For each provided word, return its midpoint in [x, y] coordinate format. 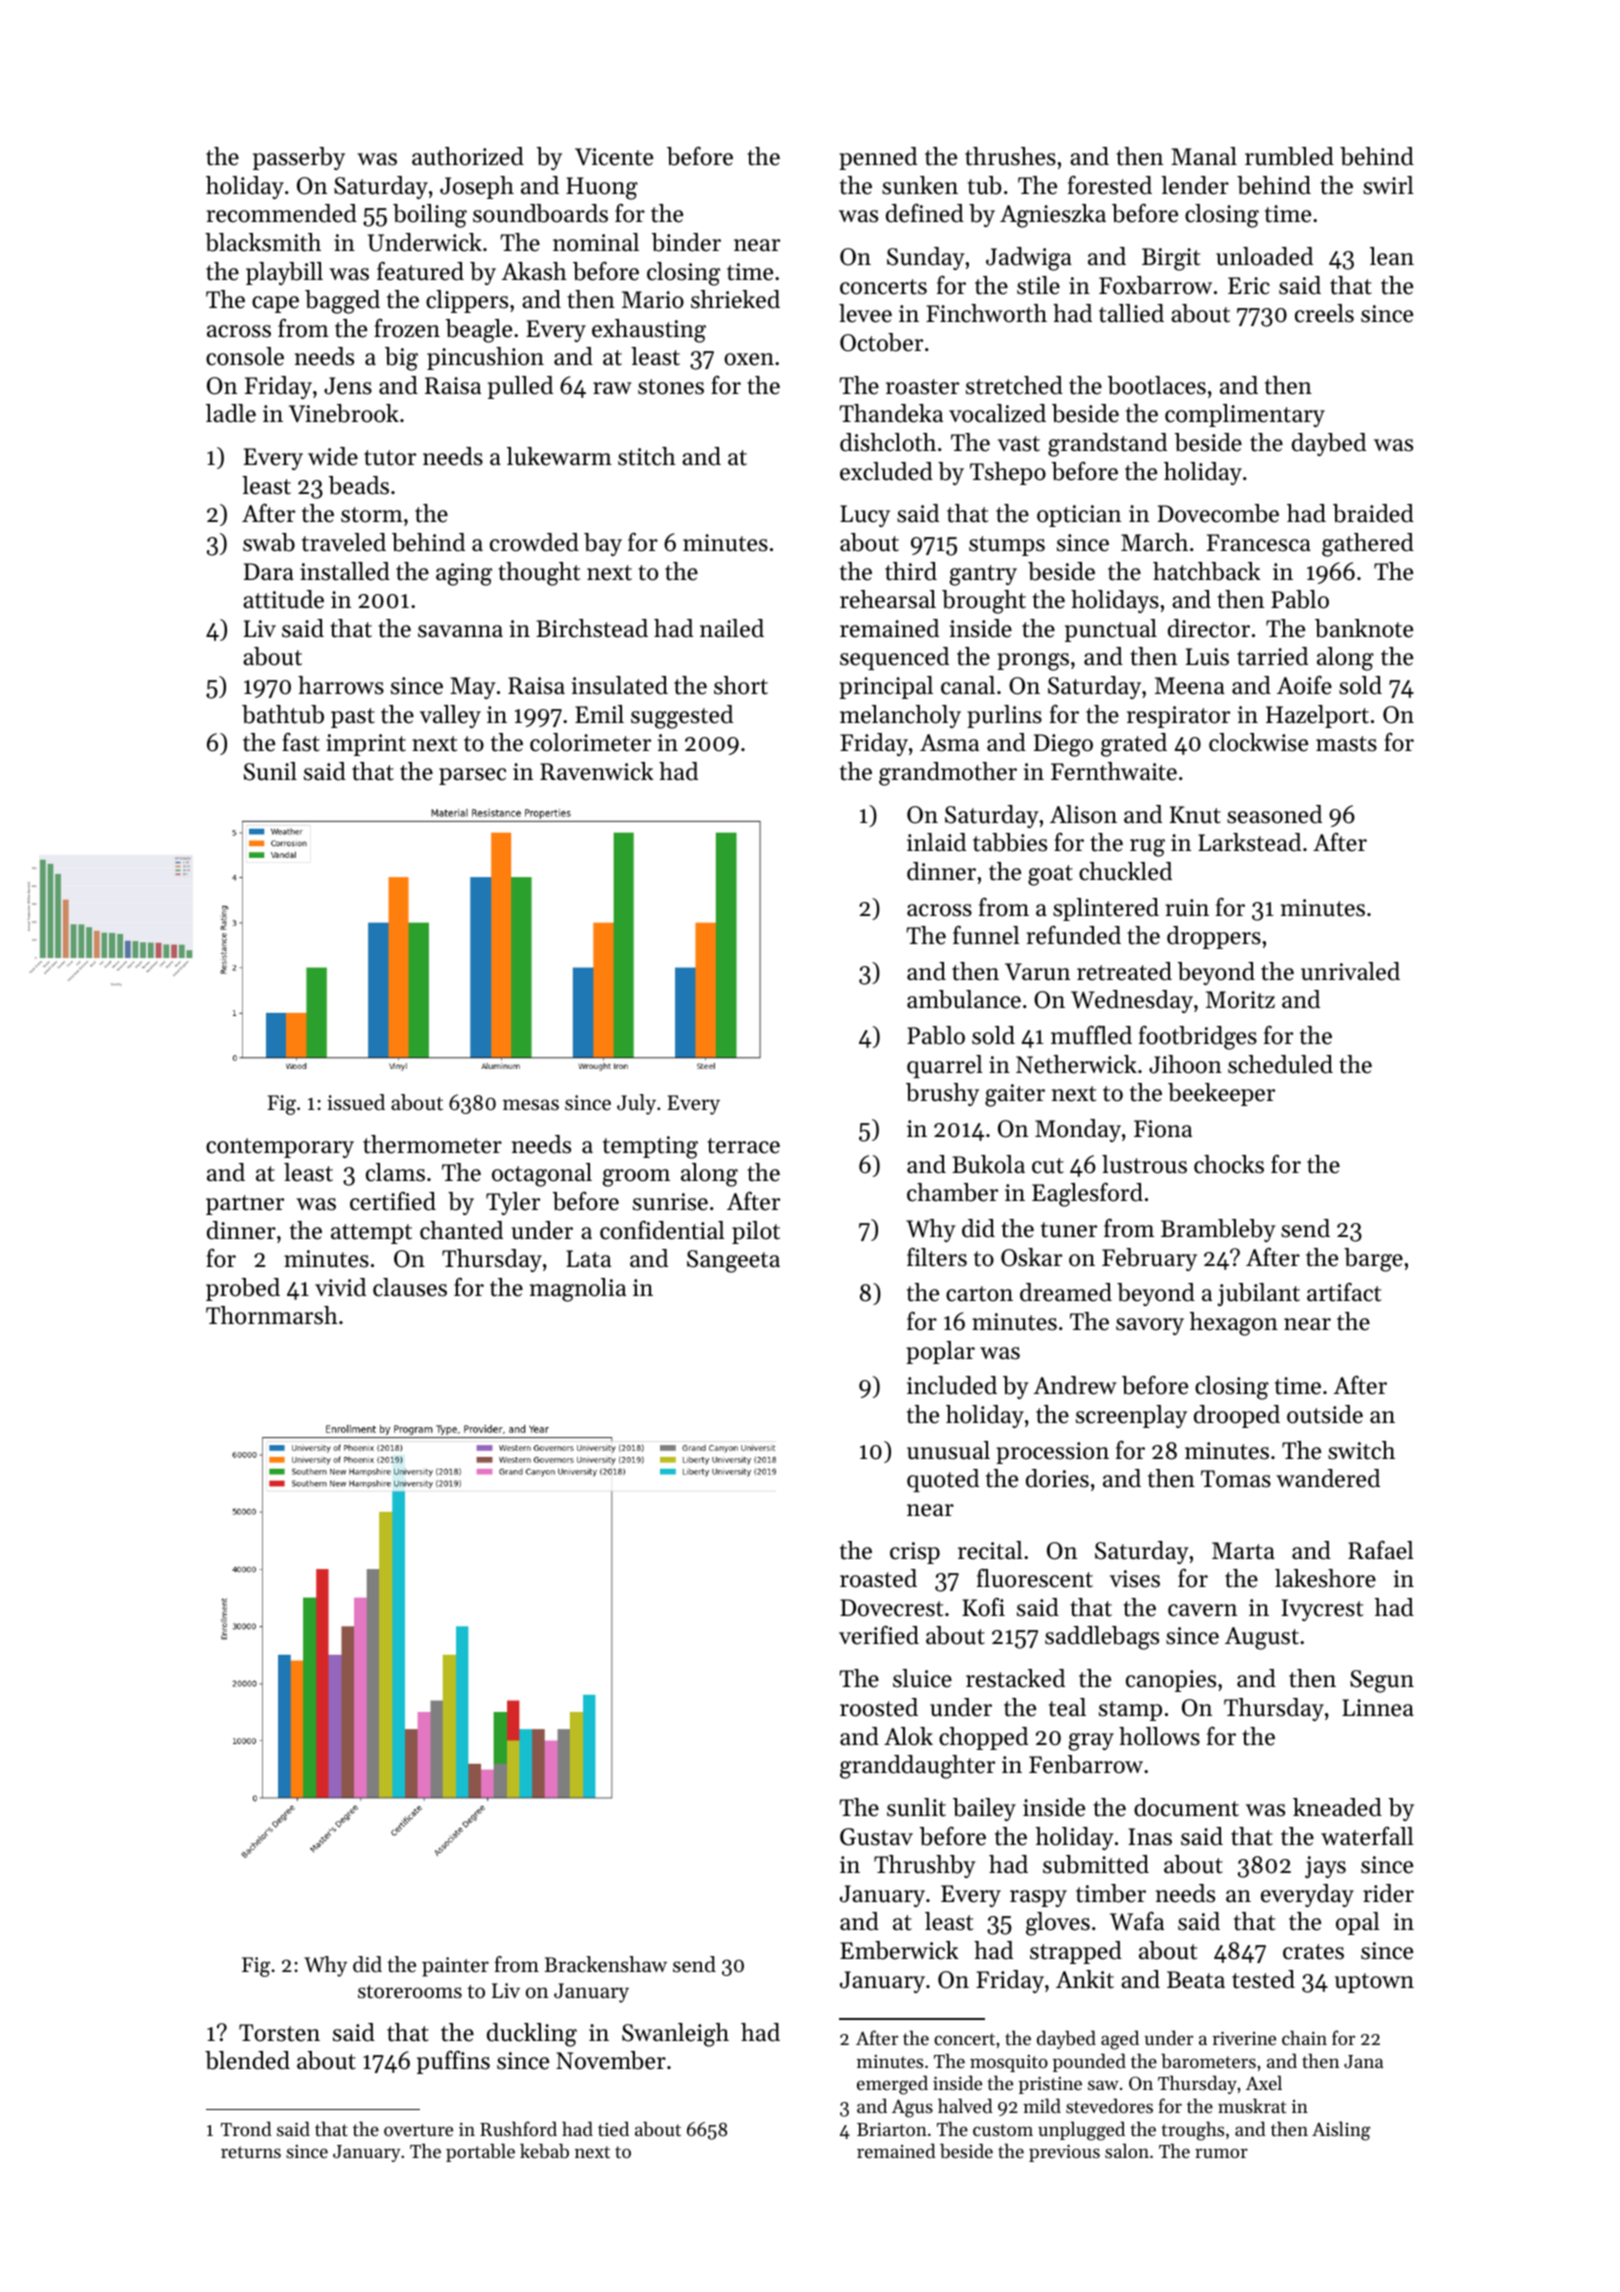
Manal [1204, 156]
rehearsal [888, 599]
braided [1373, 513]
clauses [410, 1287]
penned [878, 158]
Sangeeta [733, 1261]
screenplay [1131, 1416]
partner [245, 1205]
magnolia [578, 1290]
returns [251, 2152]
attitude [283, 599]
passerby [299, 158]
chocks [1229, 1164]
